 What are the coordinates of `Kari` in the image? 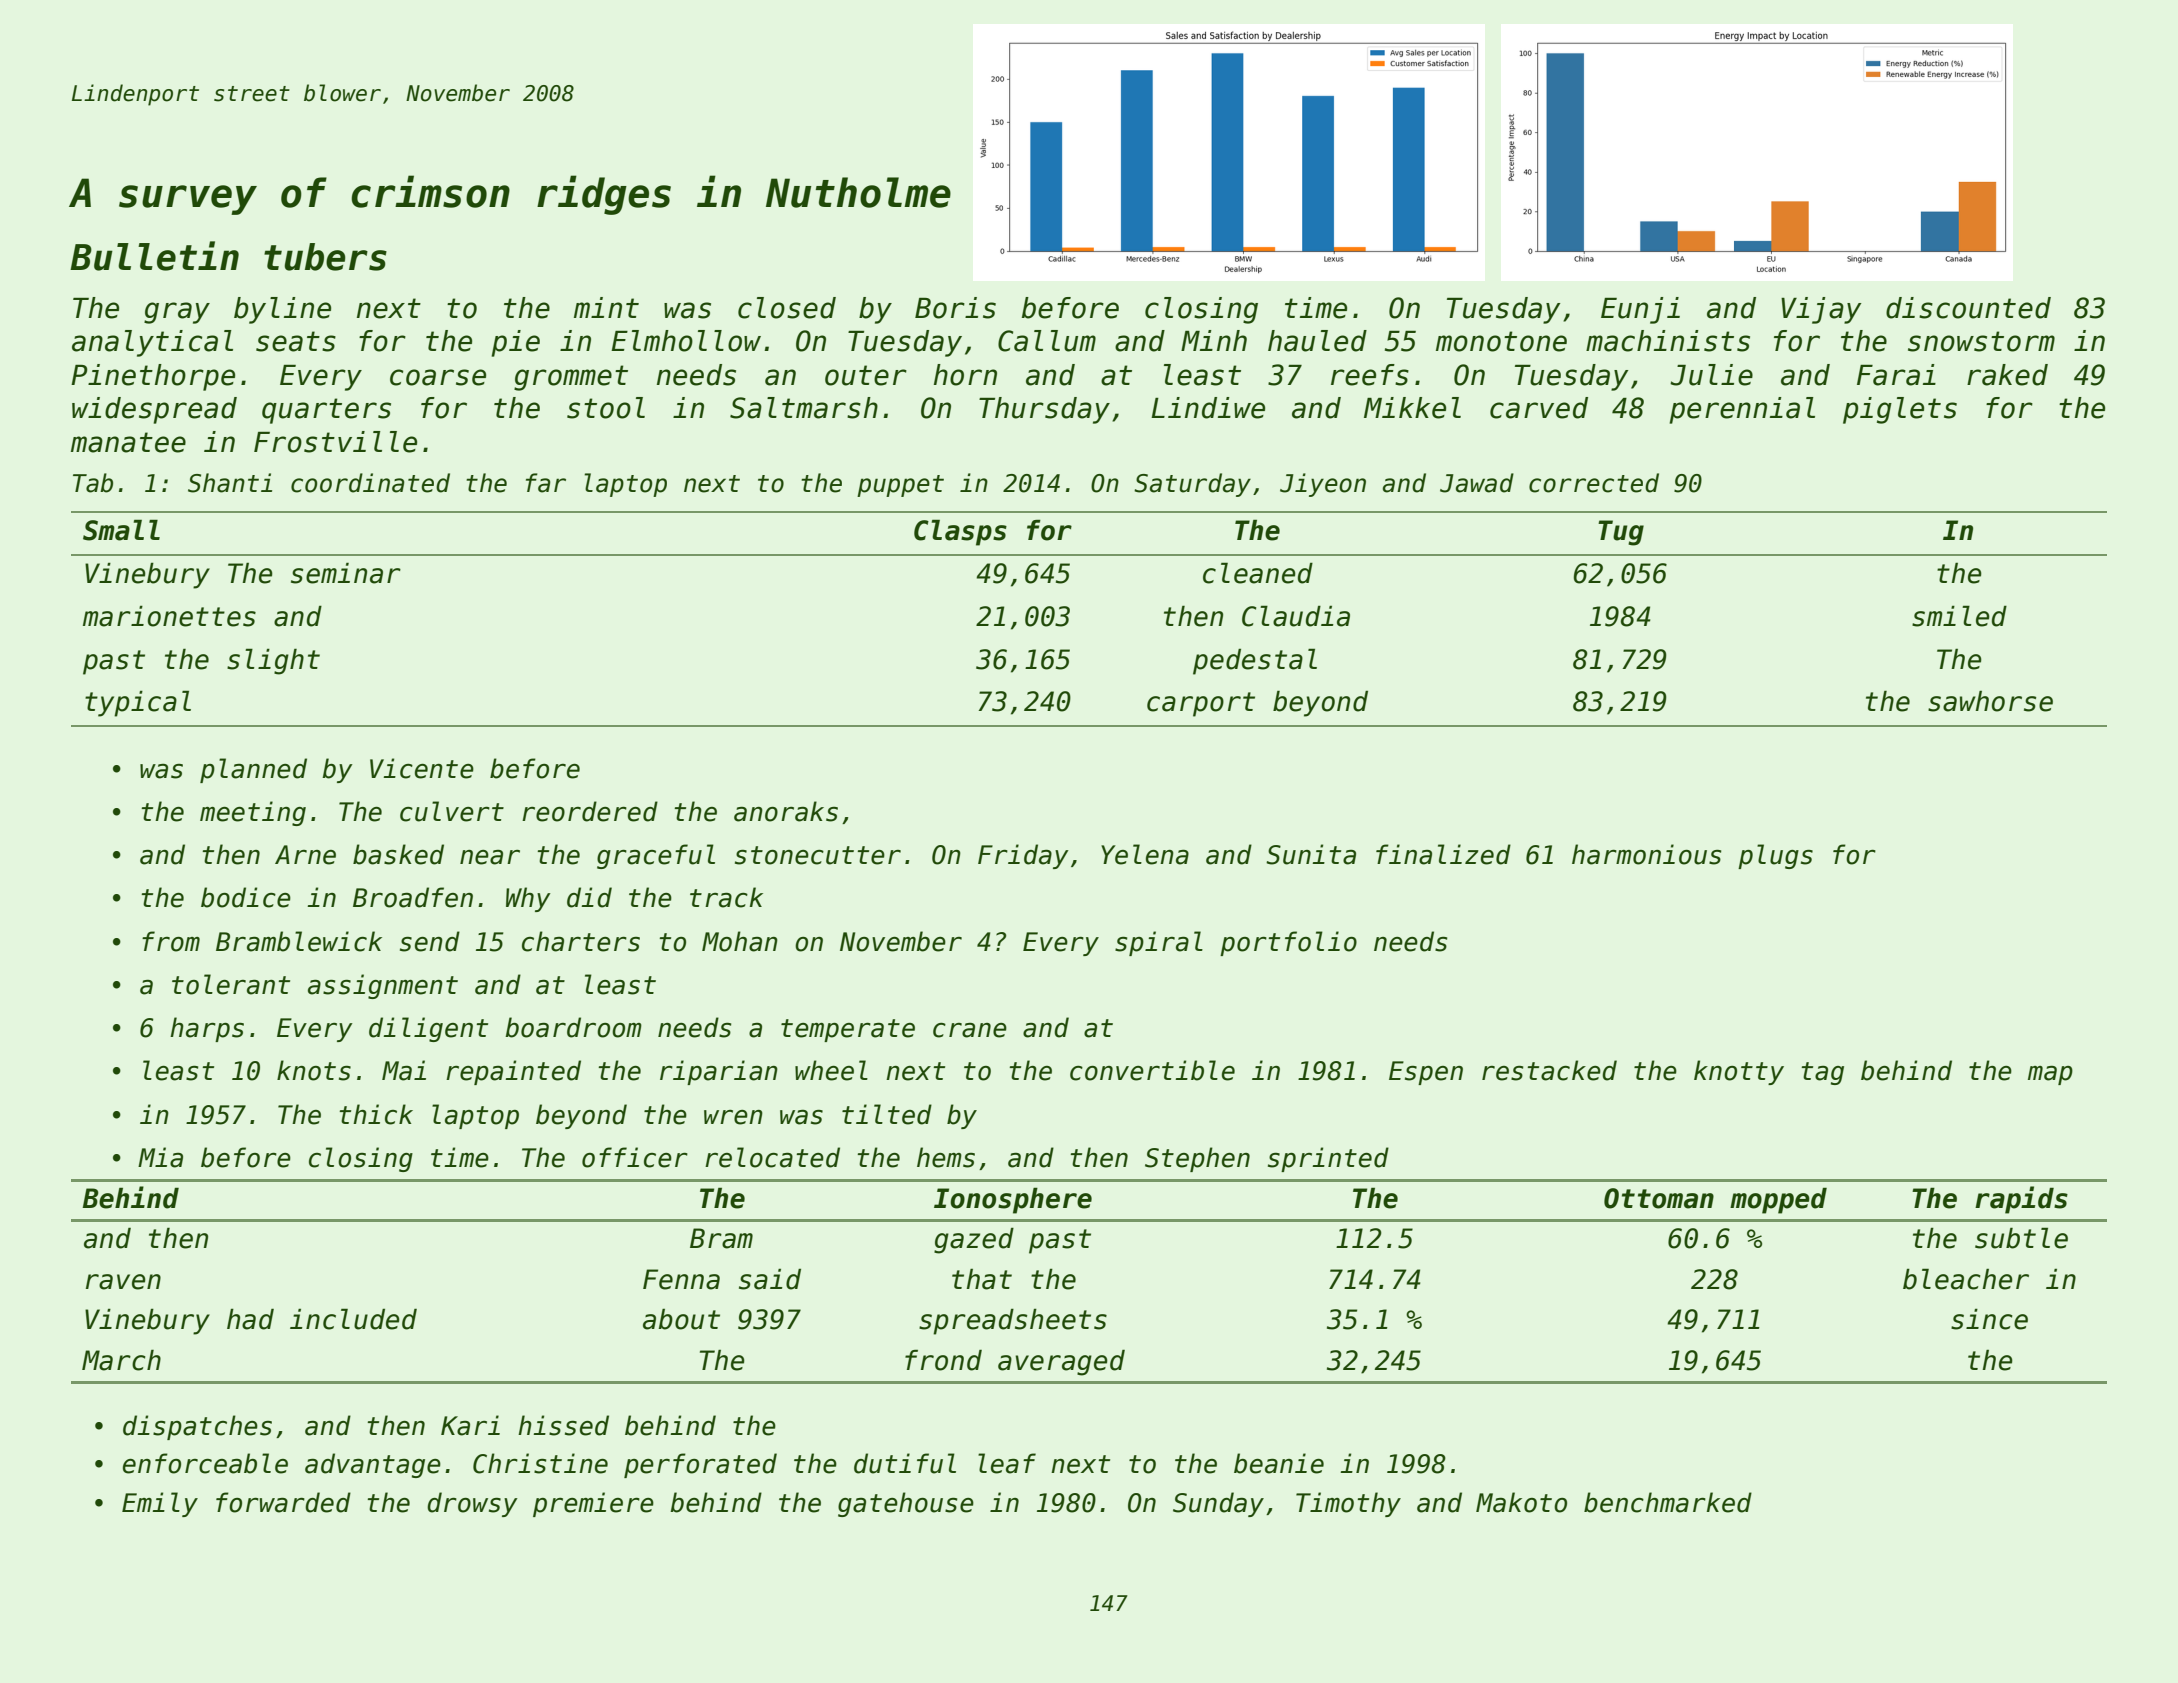 It's located at (470, 1425).
